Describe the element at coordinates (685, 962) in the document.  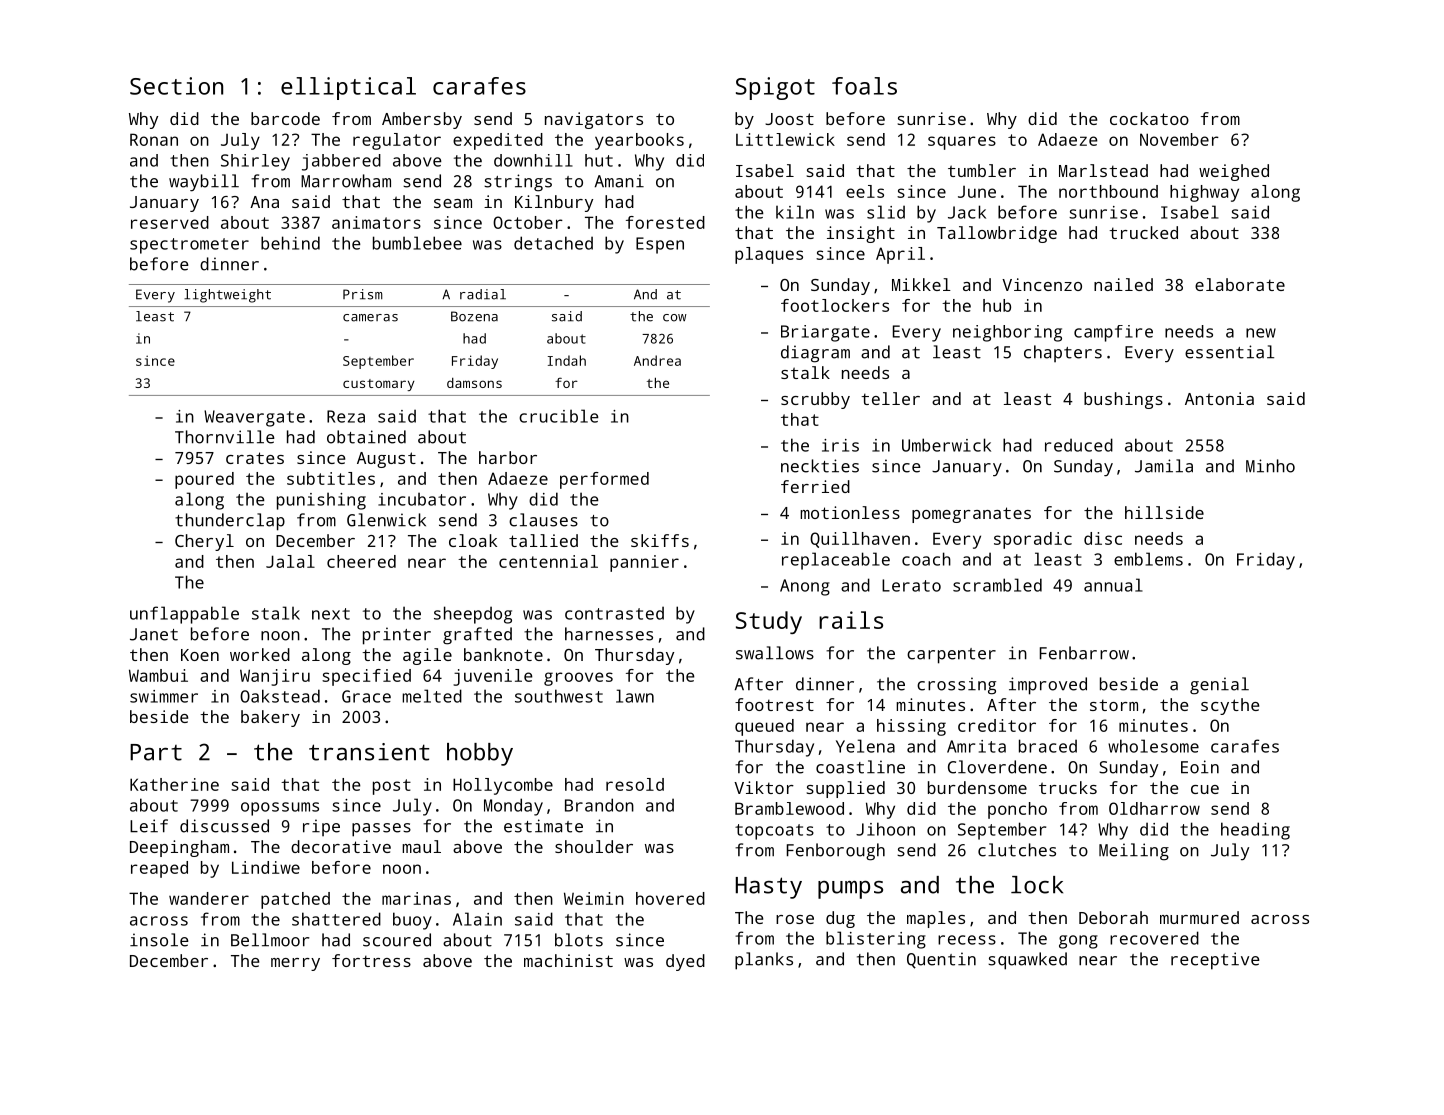
I see `dyed` at that location.
